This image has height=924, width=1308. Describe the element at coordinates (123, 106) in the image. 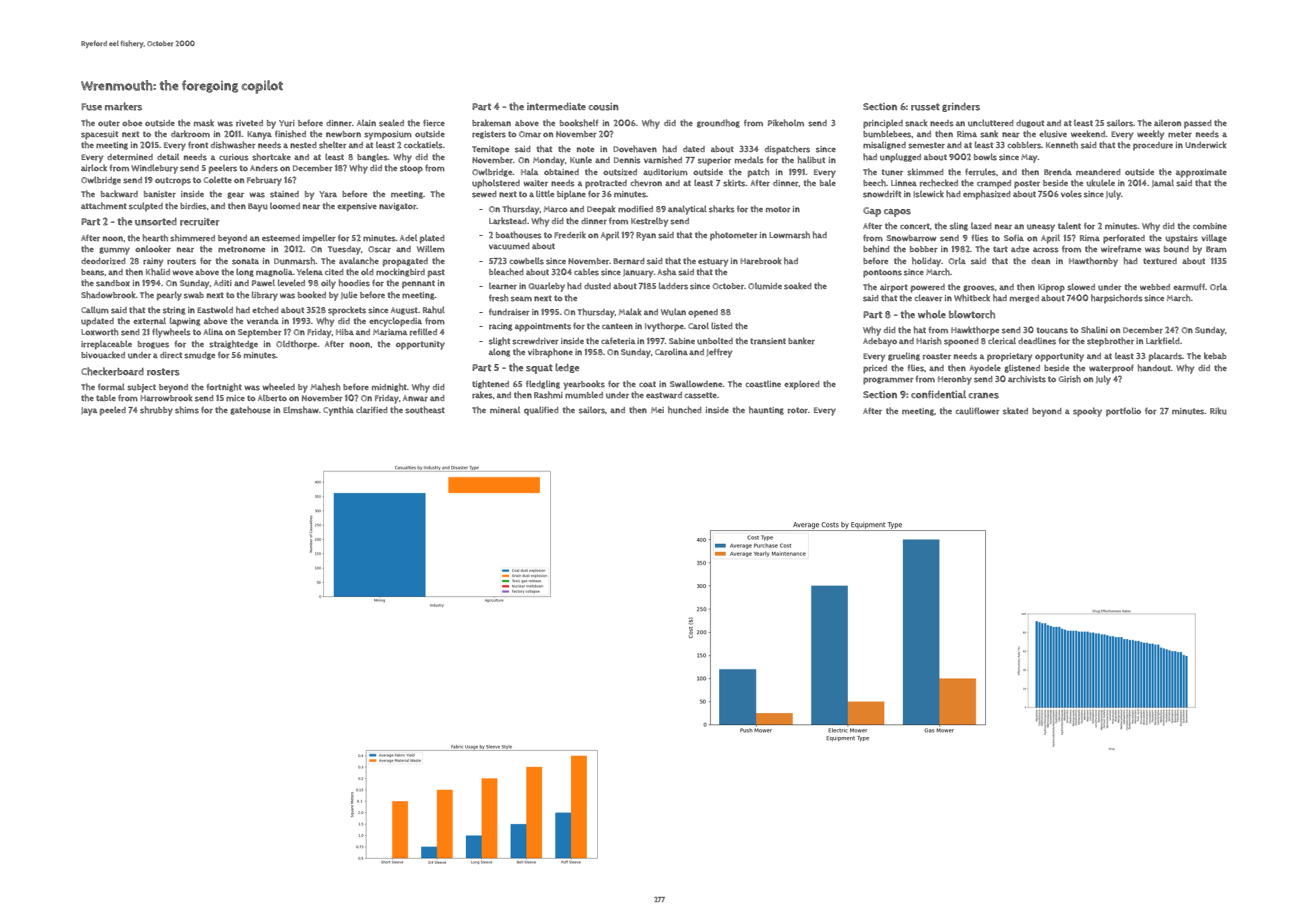

I see `markers` at that location.
